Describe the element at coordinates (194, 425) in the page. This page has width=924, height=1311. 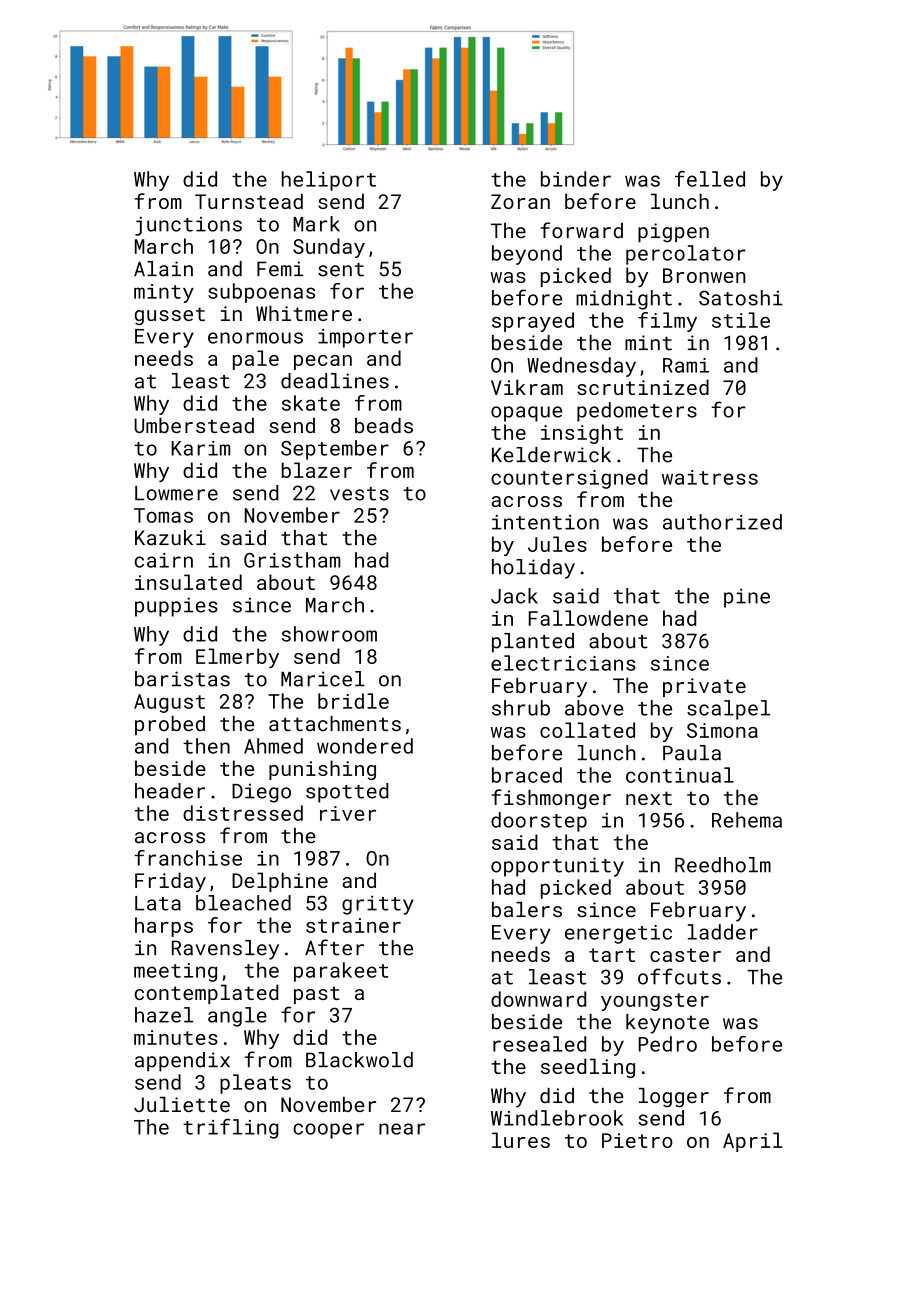
I see `Umberstead` at that location.
